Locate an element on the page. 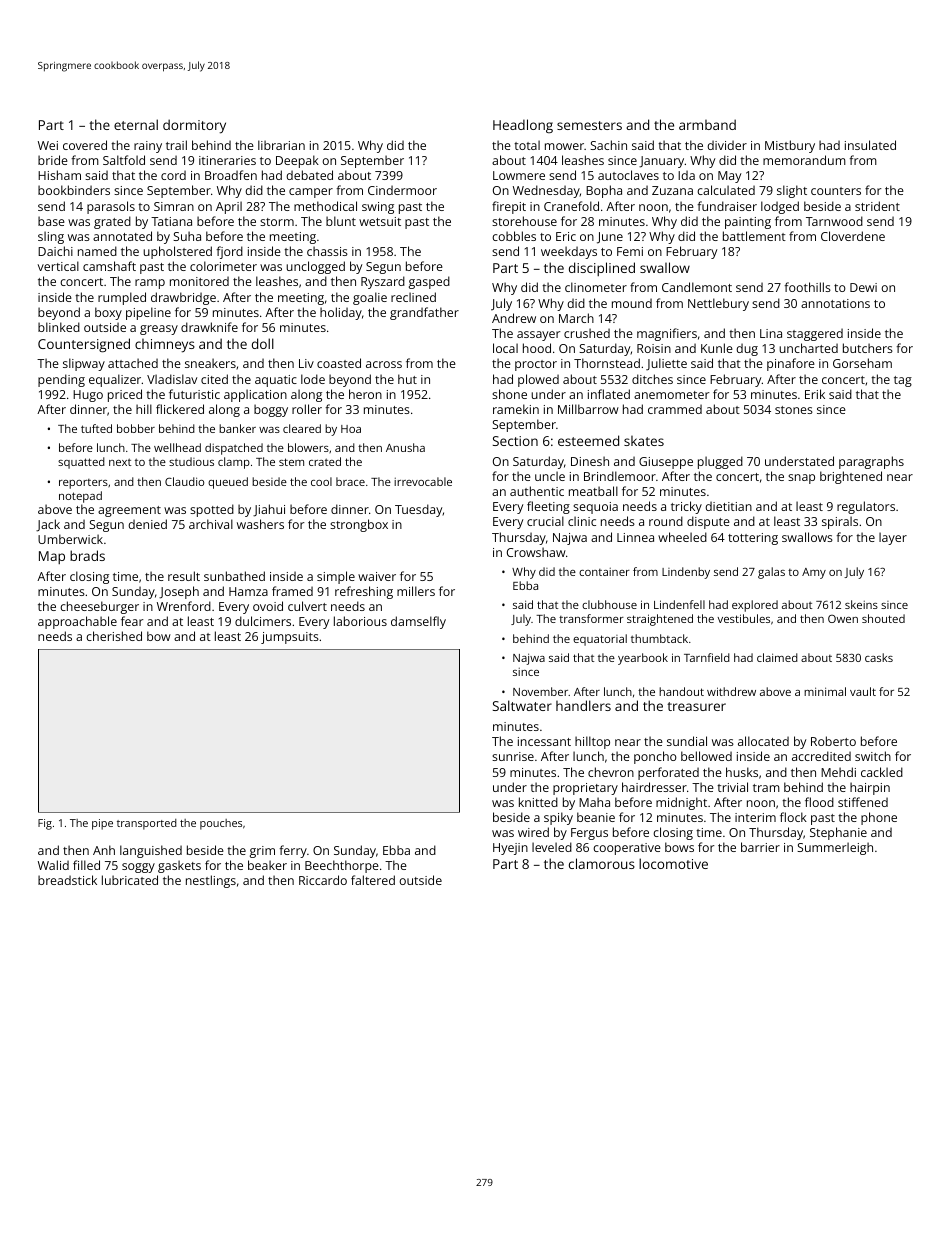 The image size is (952, 1233). Amy is located at coordinates (814, 573).
